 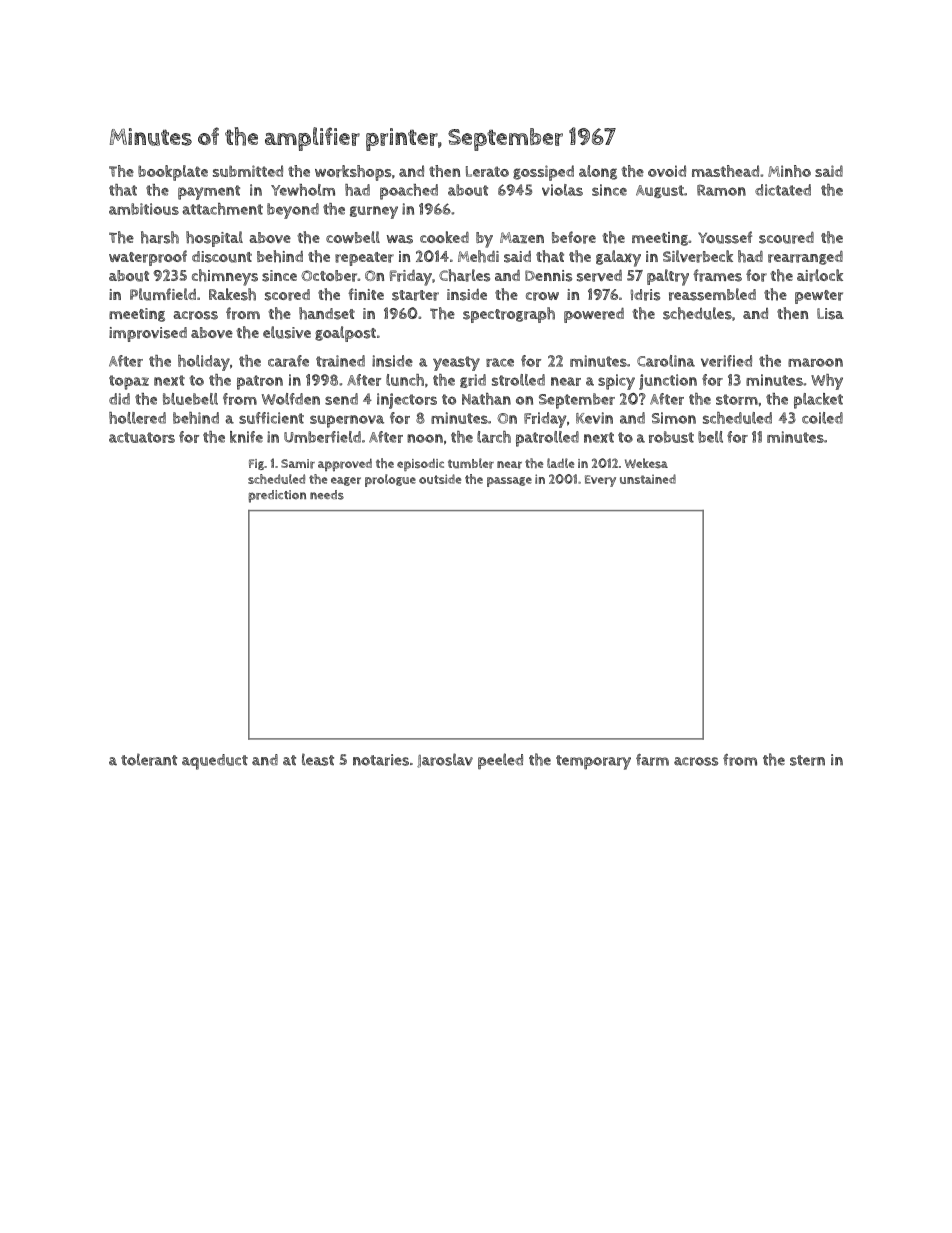 I want to click on ovoid, so click(x=667, y=171).
